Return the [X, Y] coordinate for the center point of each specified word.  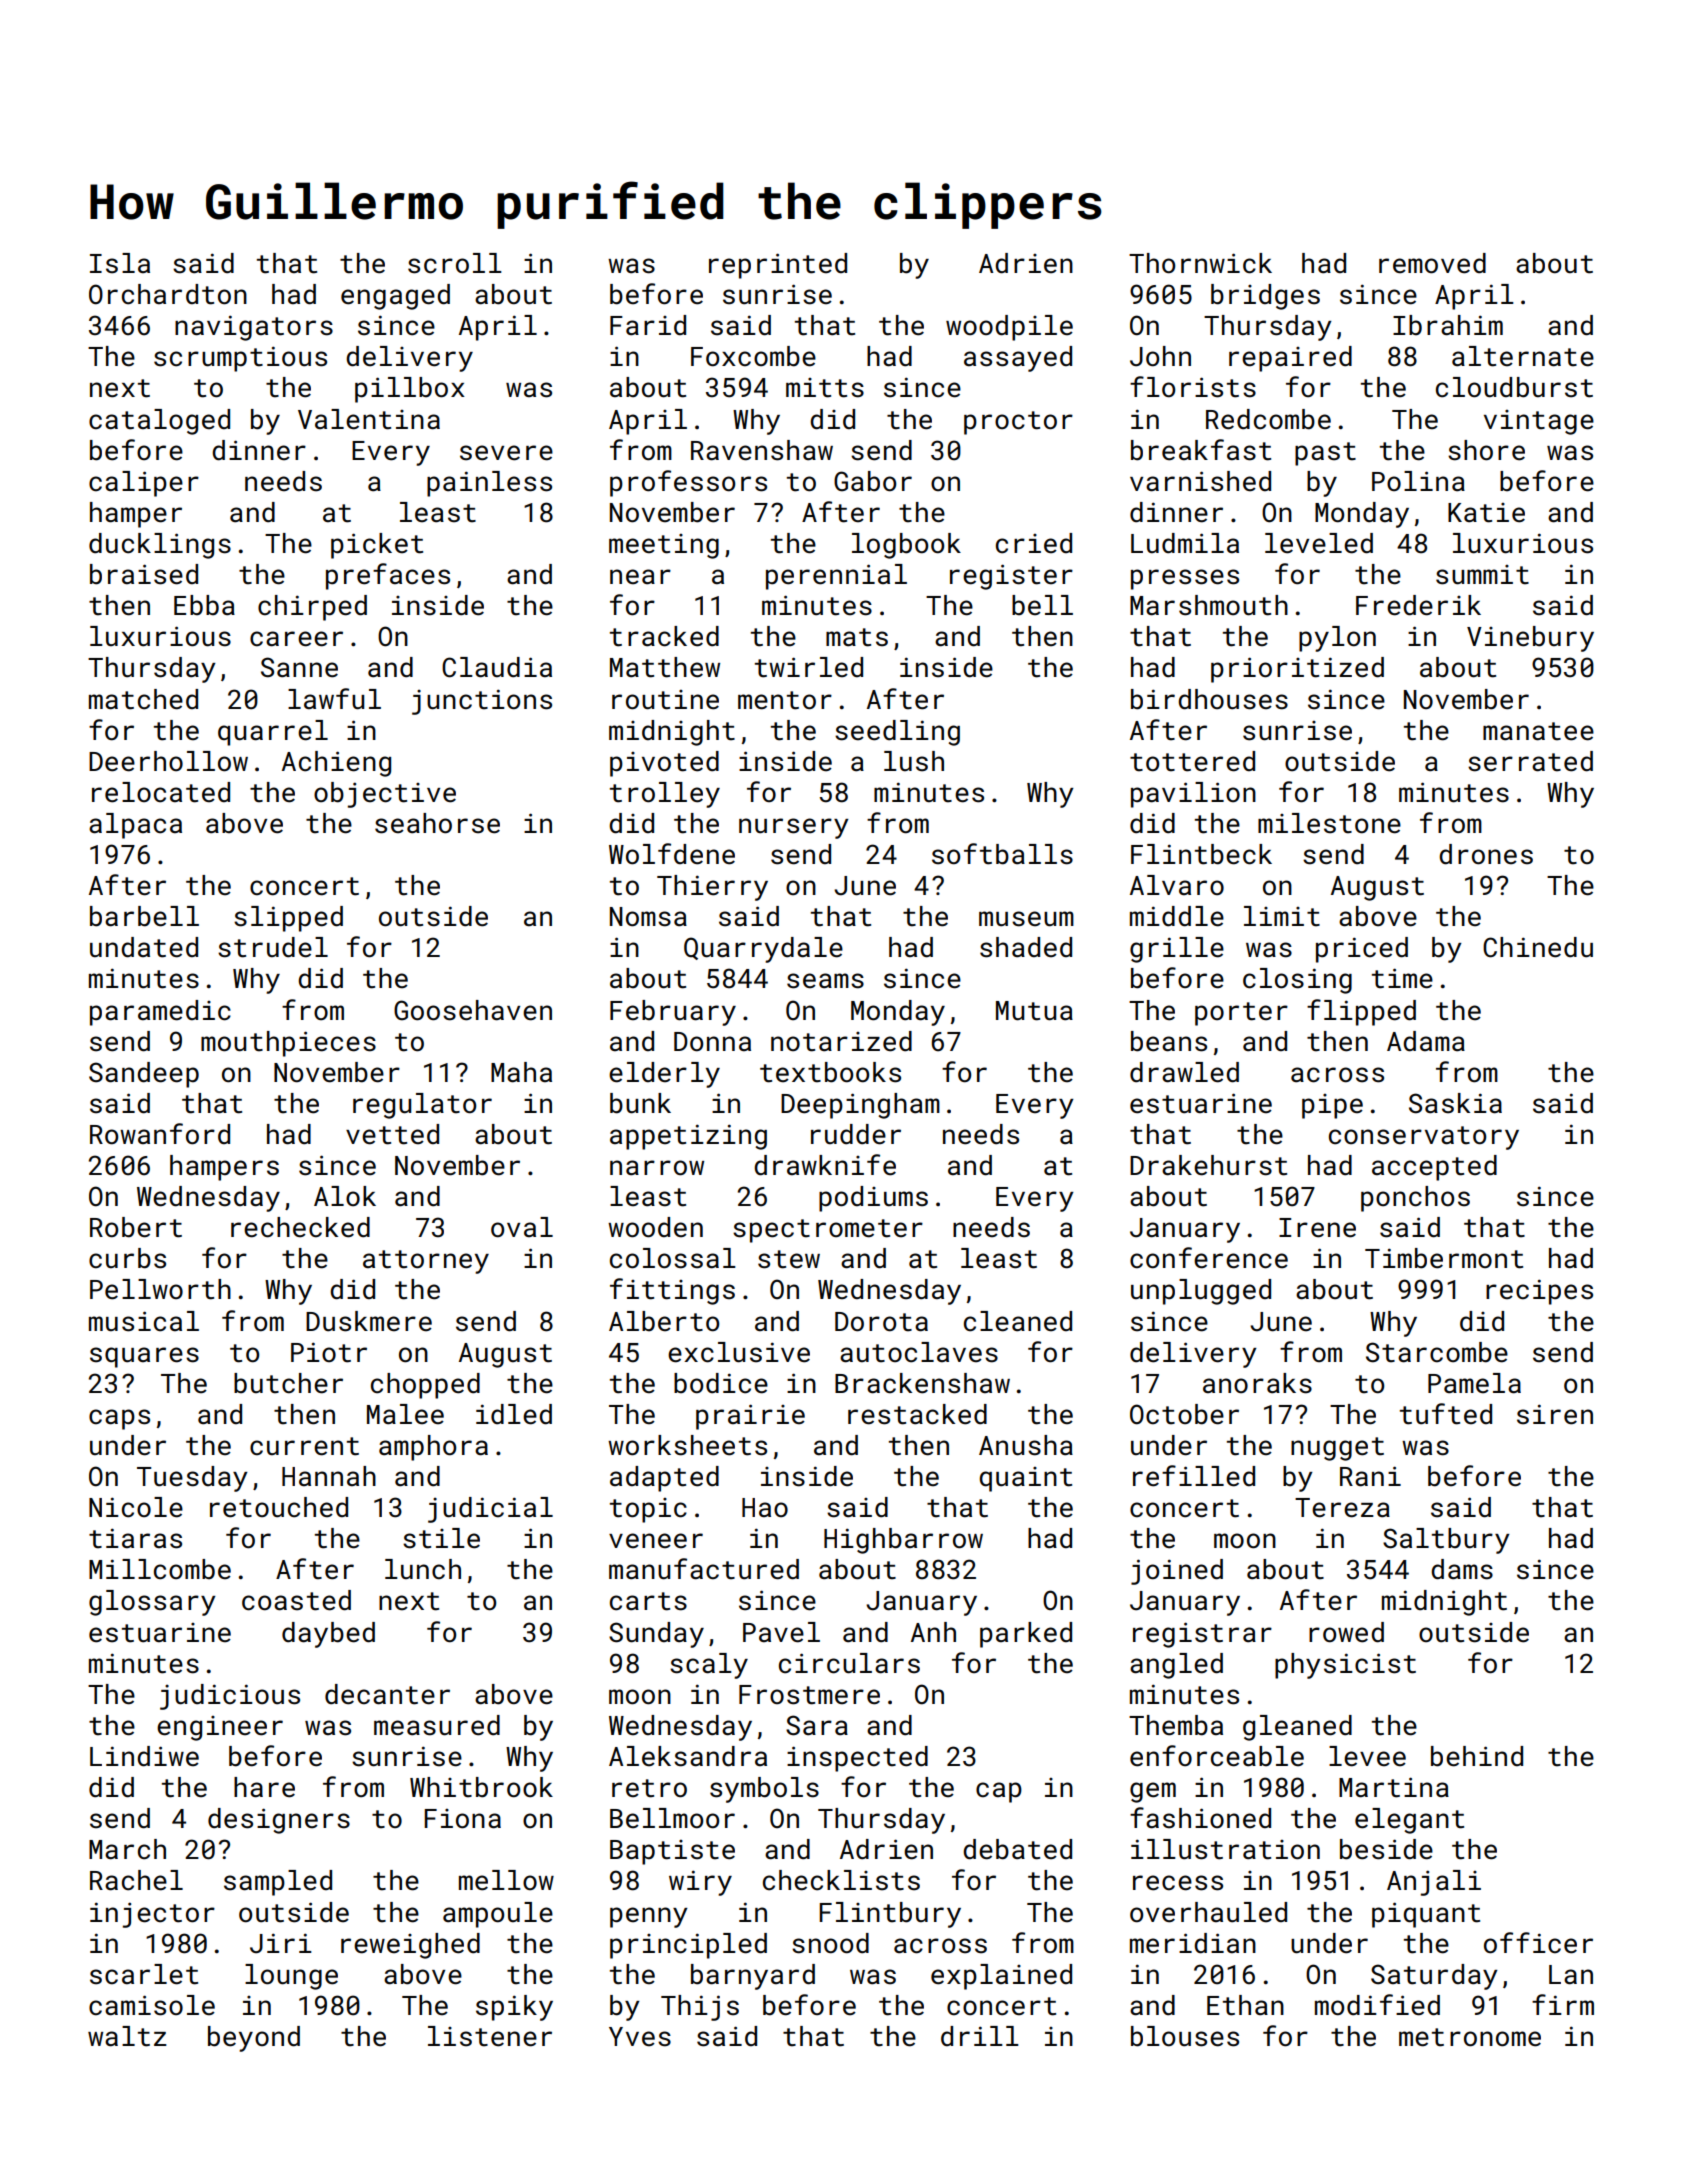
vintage [1539, 422]
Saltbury [1446, 1541]
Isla [120, 263]
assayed [1018, 359]
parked [1026, 1635]
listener [490, 2036]
